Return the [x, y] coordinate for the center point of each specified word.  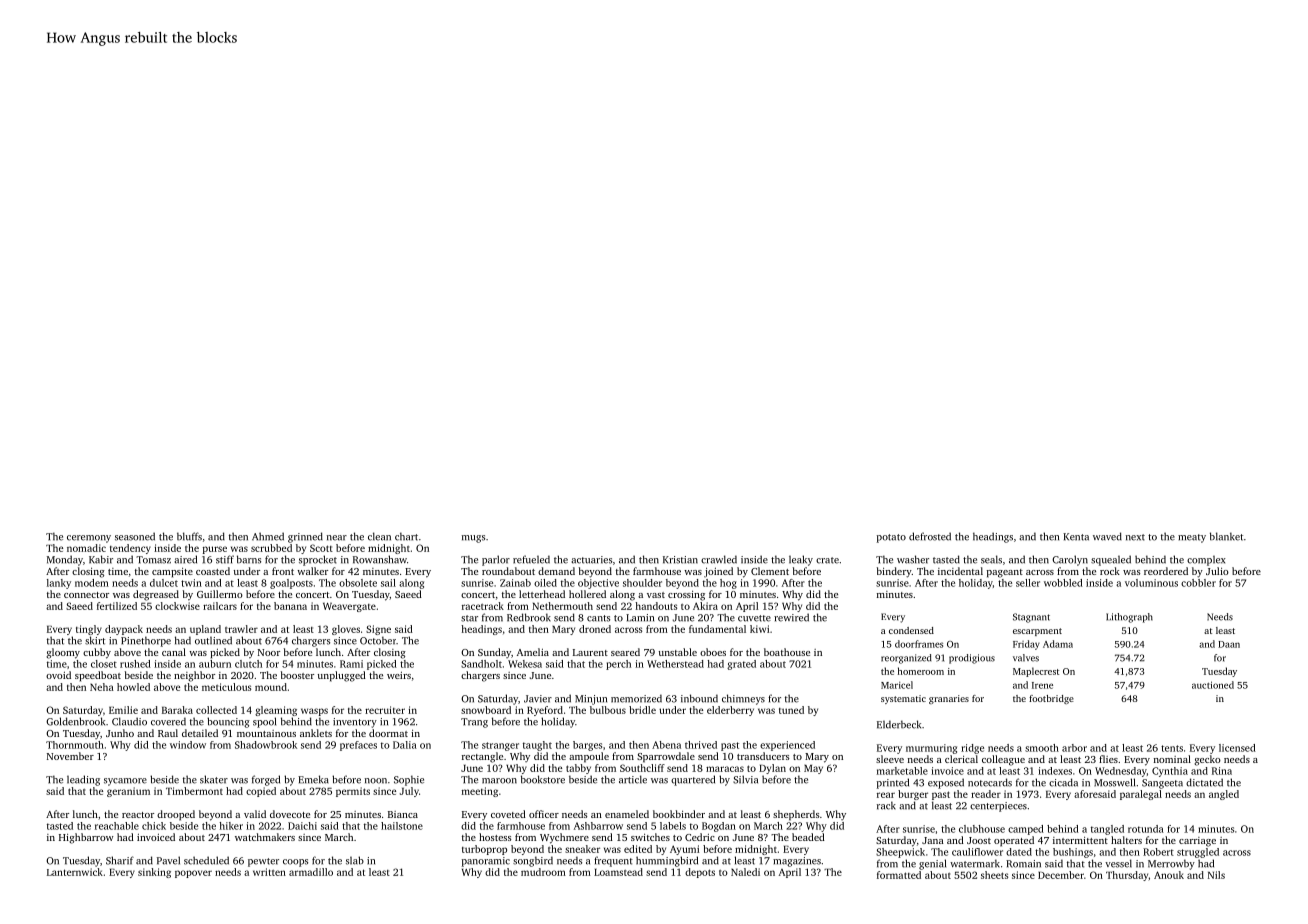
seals [991, 559]
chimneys [743, 699]
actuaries [591, 560]
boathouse [787, 652]
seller [1028, 583]
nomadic [86, 548]
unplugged [342, 676]
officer [544, 814]
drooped [176, 815]
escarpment [1037, 632]
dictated [1204, 782]
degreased [156, 595]
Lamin [640, 618]
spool [264, 722]
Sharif [120, 860]
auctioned [1213, 685]
